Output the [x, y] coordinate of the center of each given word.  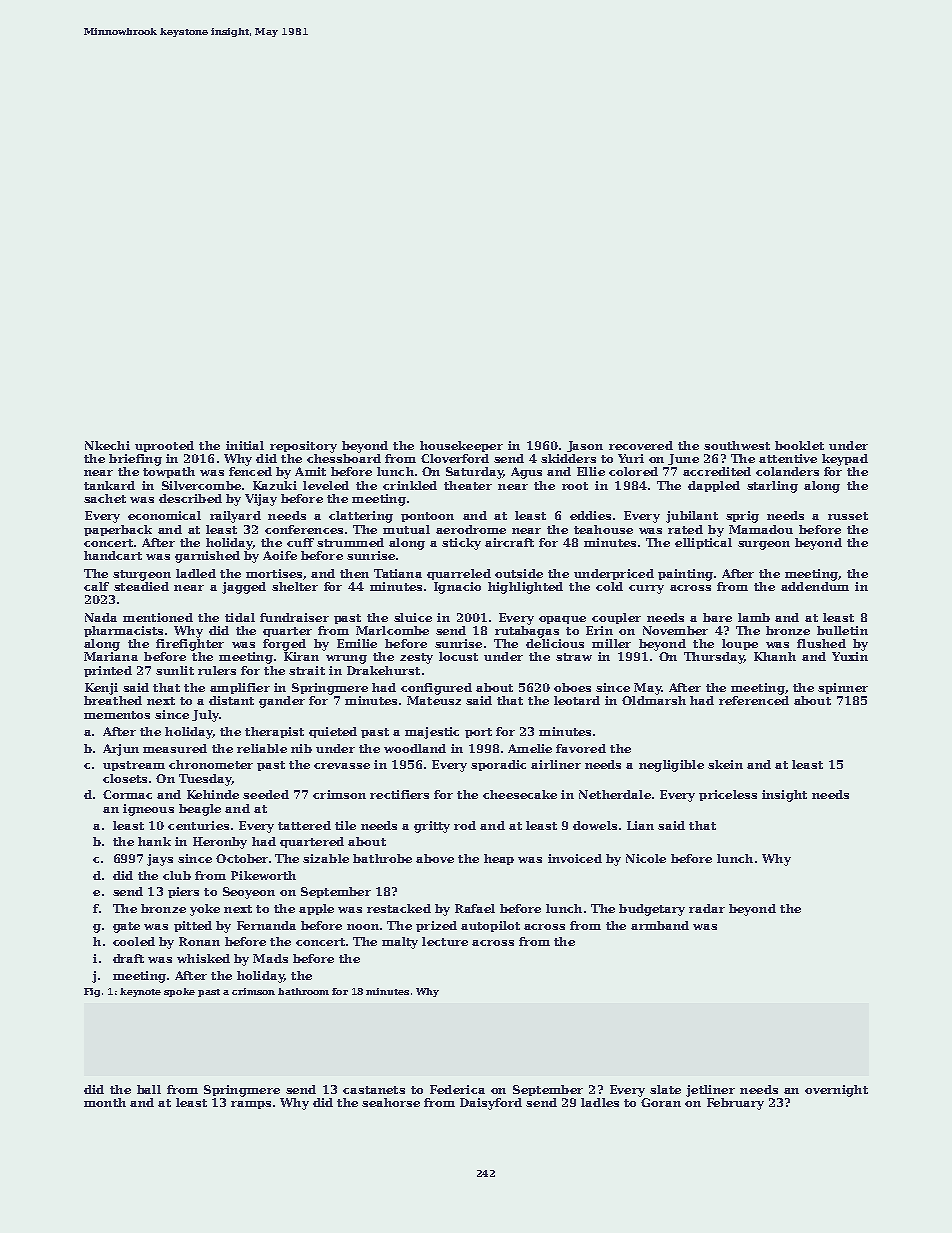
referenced [754, 700]
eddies [590, 515]
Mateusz [434, 700]
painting [685, 575]
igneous [148, 810]
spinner [843, 688]
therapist [274, 732]
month [105, 1102]
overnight [836, 1091]
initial [245, 445]
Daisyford [491, 1104]
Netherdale [615, 794]
